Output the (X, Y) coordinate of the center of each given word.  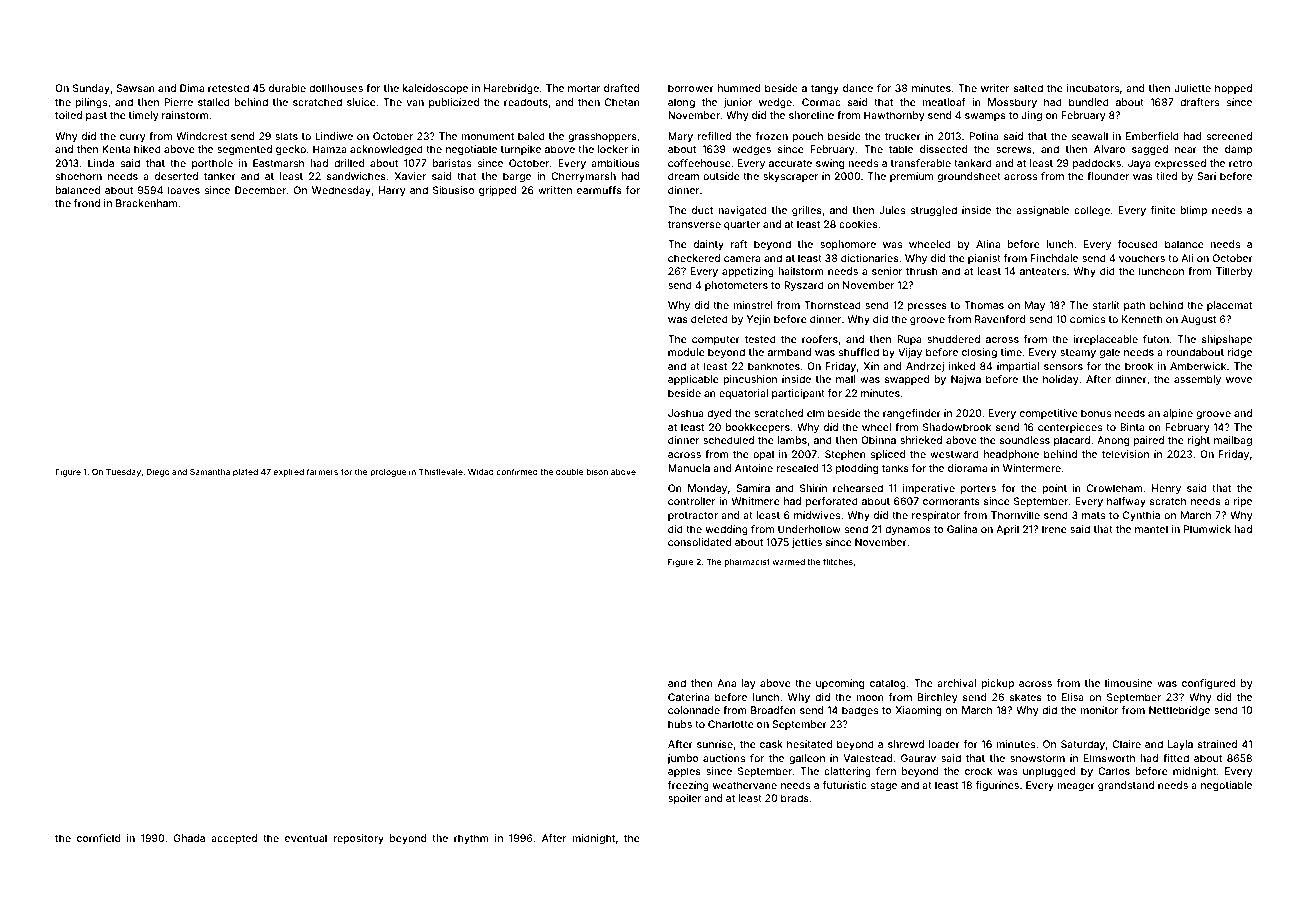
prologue (388, 473)
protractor (693, 516)
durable (287, 88)
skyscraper (790, 177)
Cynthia (1141, 516)
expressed (1180, 164)
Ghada (189, 838)
